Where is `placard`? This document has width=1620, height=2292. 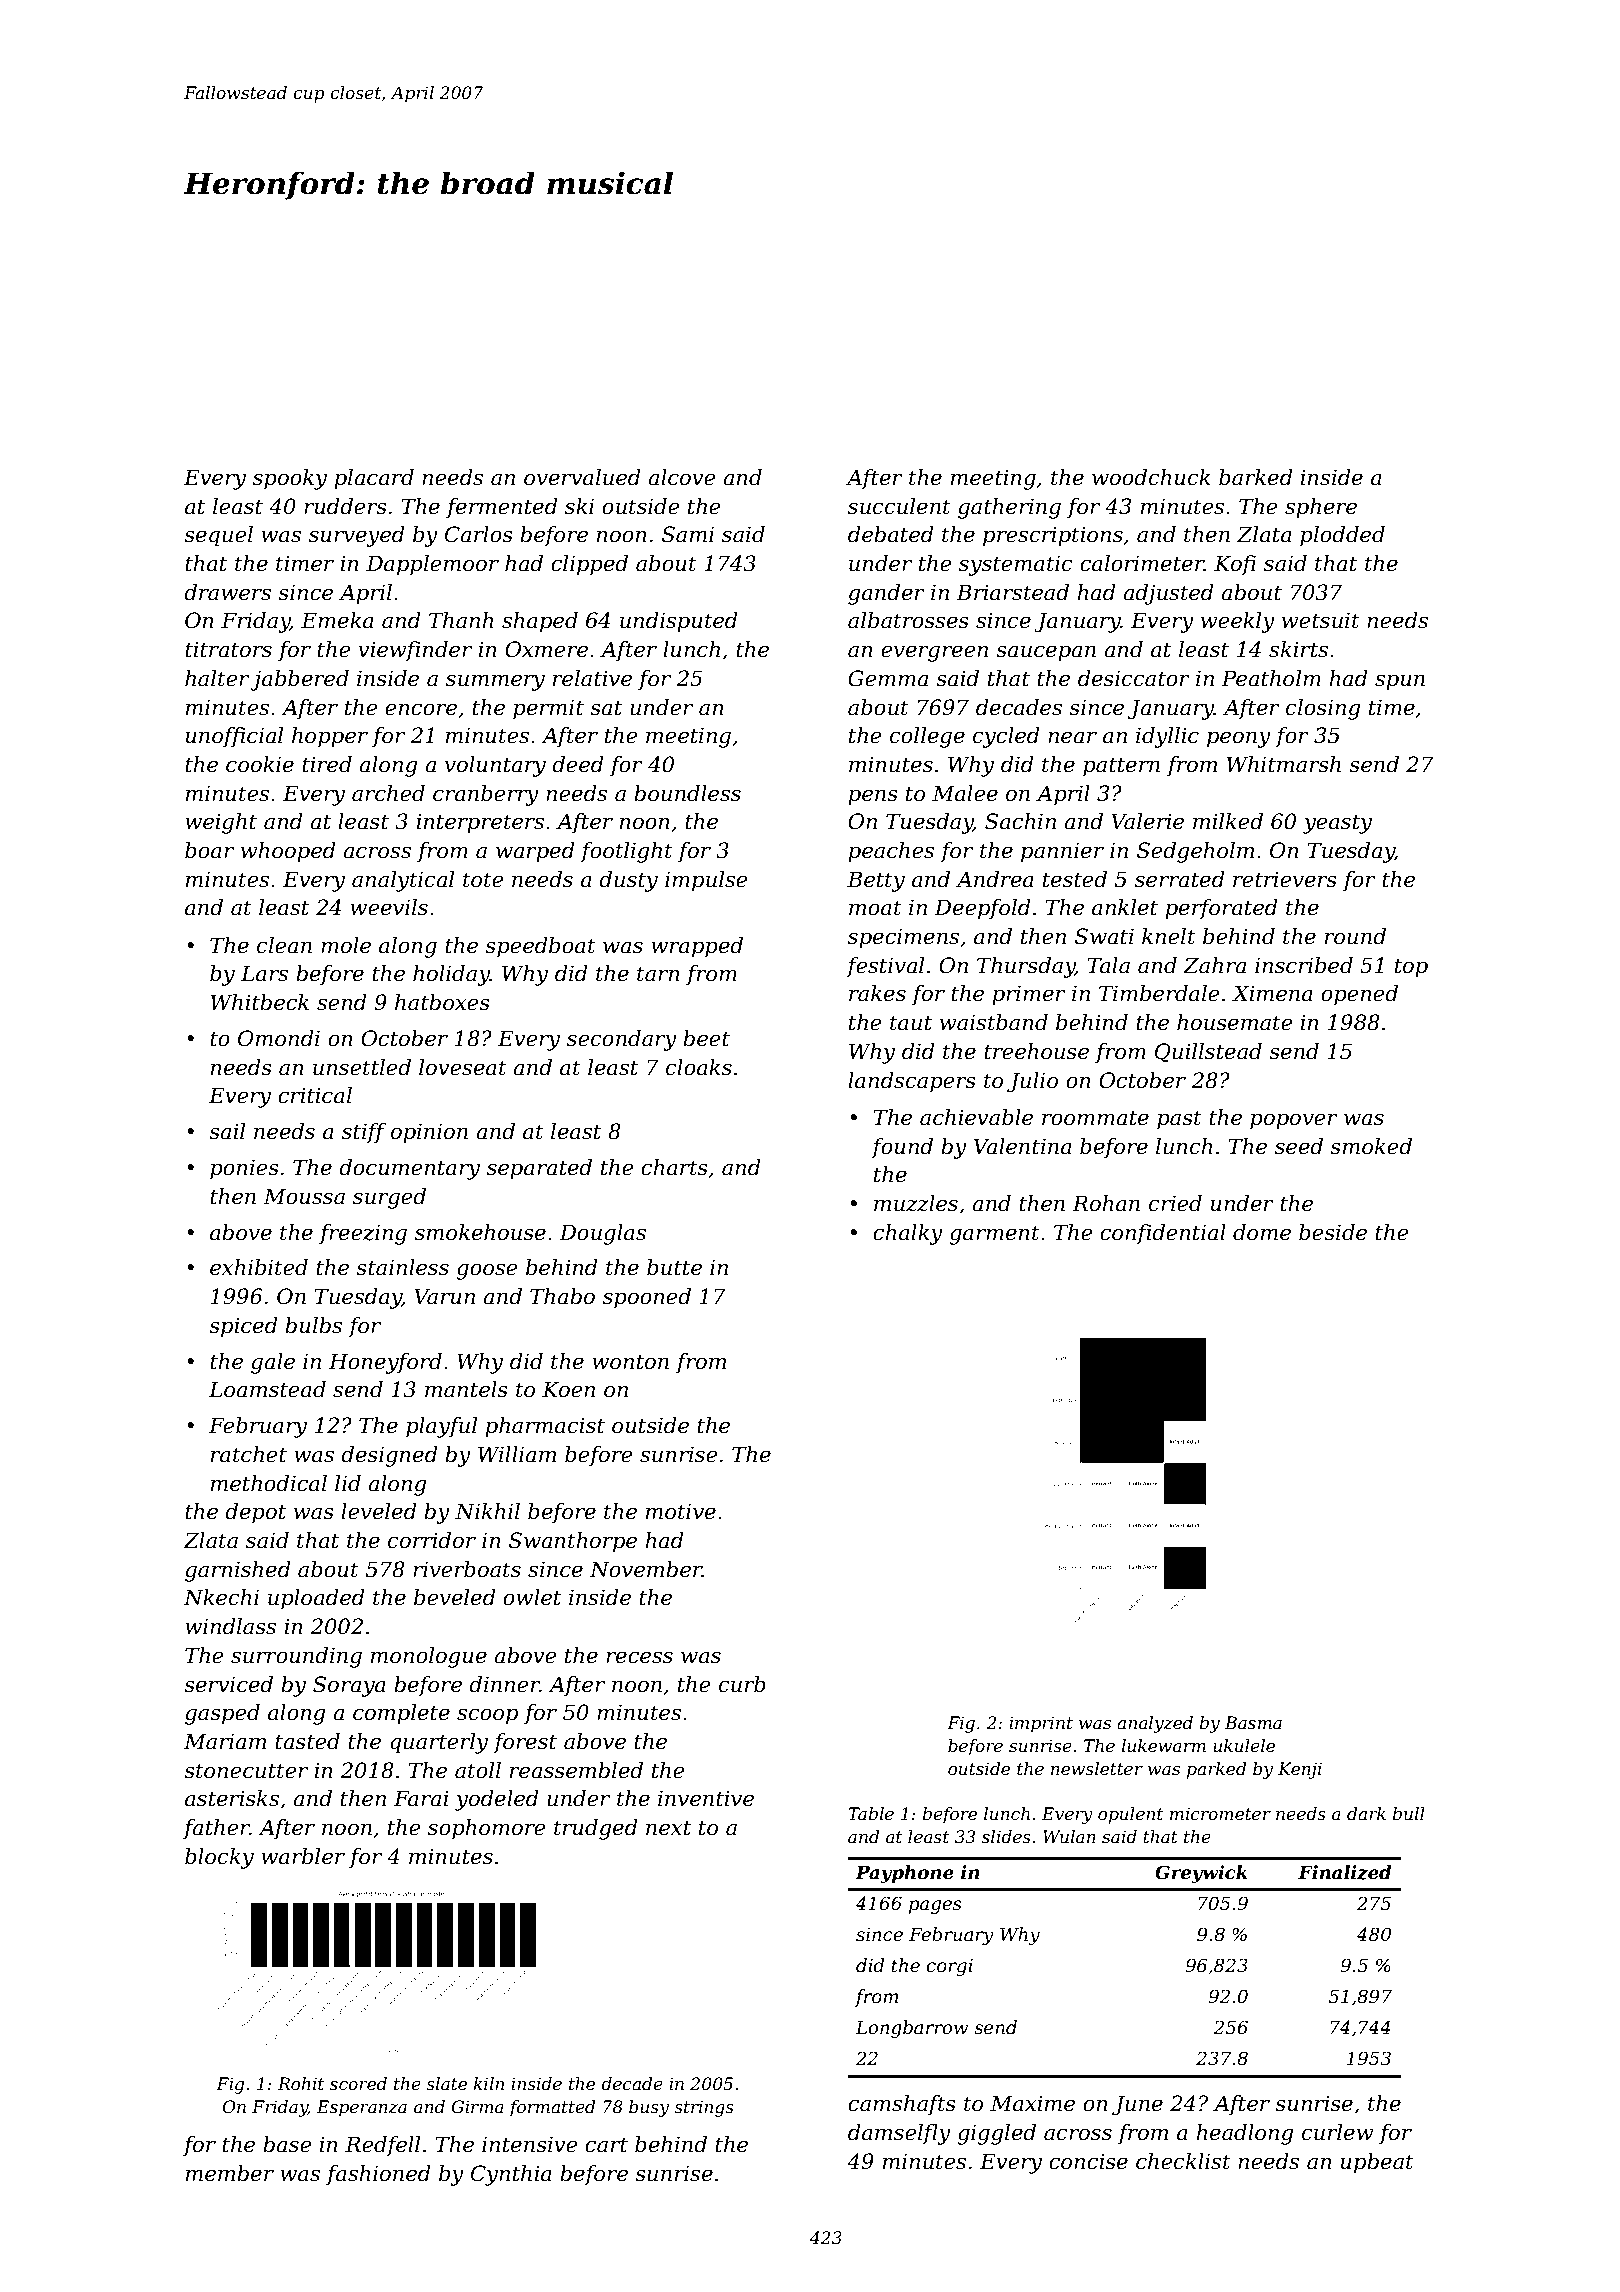
placard is located at coordinates (374, 479).
